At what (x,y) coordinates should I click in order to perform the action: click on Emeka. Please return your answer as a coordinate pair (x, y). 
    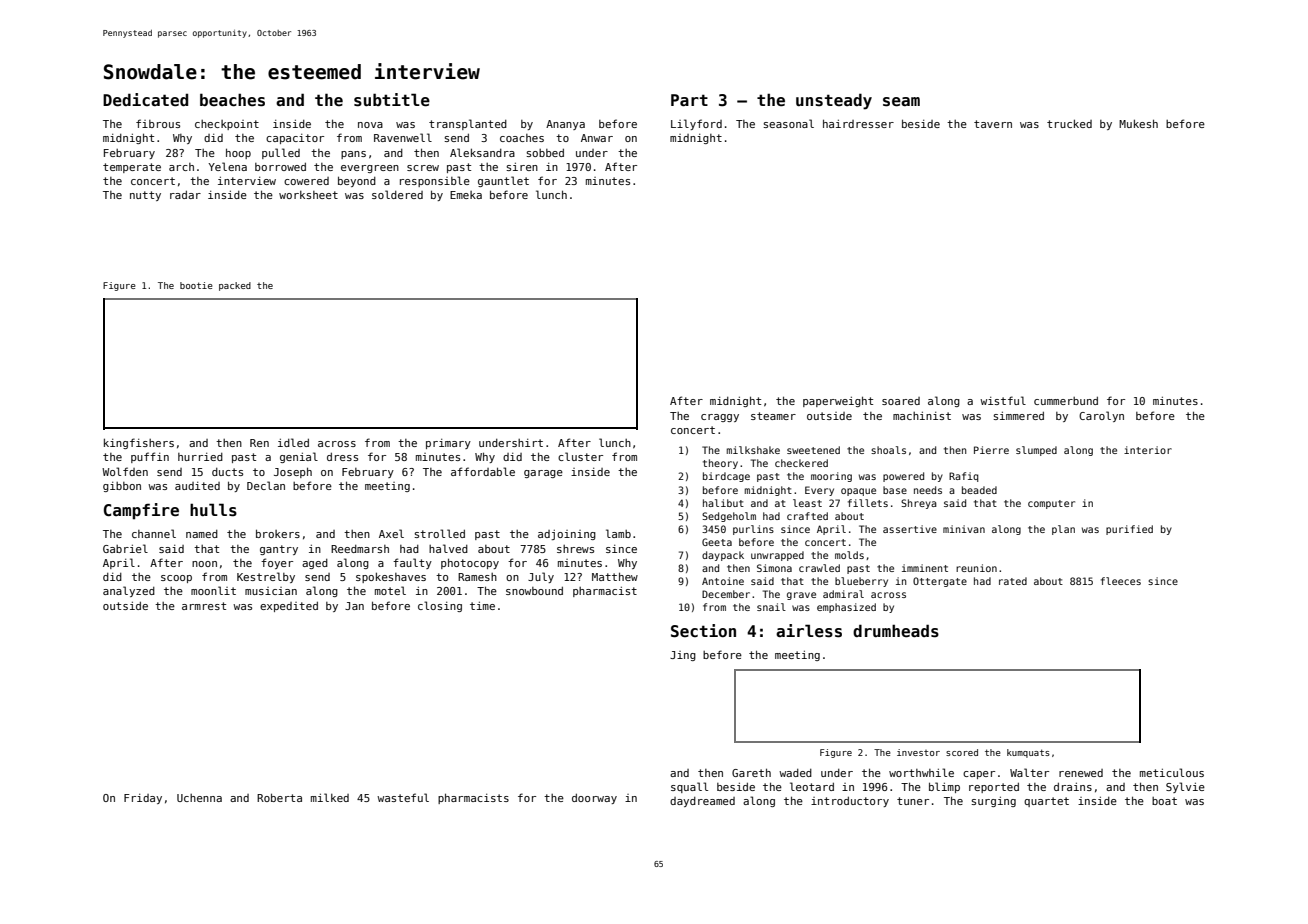
    Looking at the image, I should click on (466, 195).
